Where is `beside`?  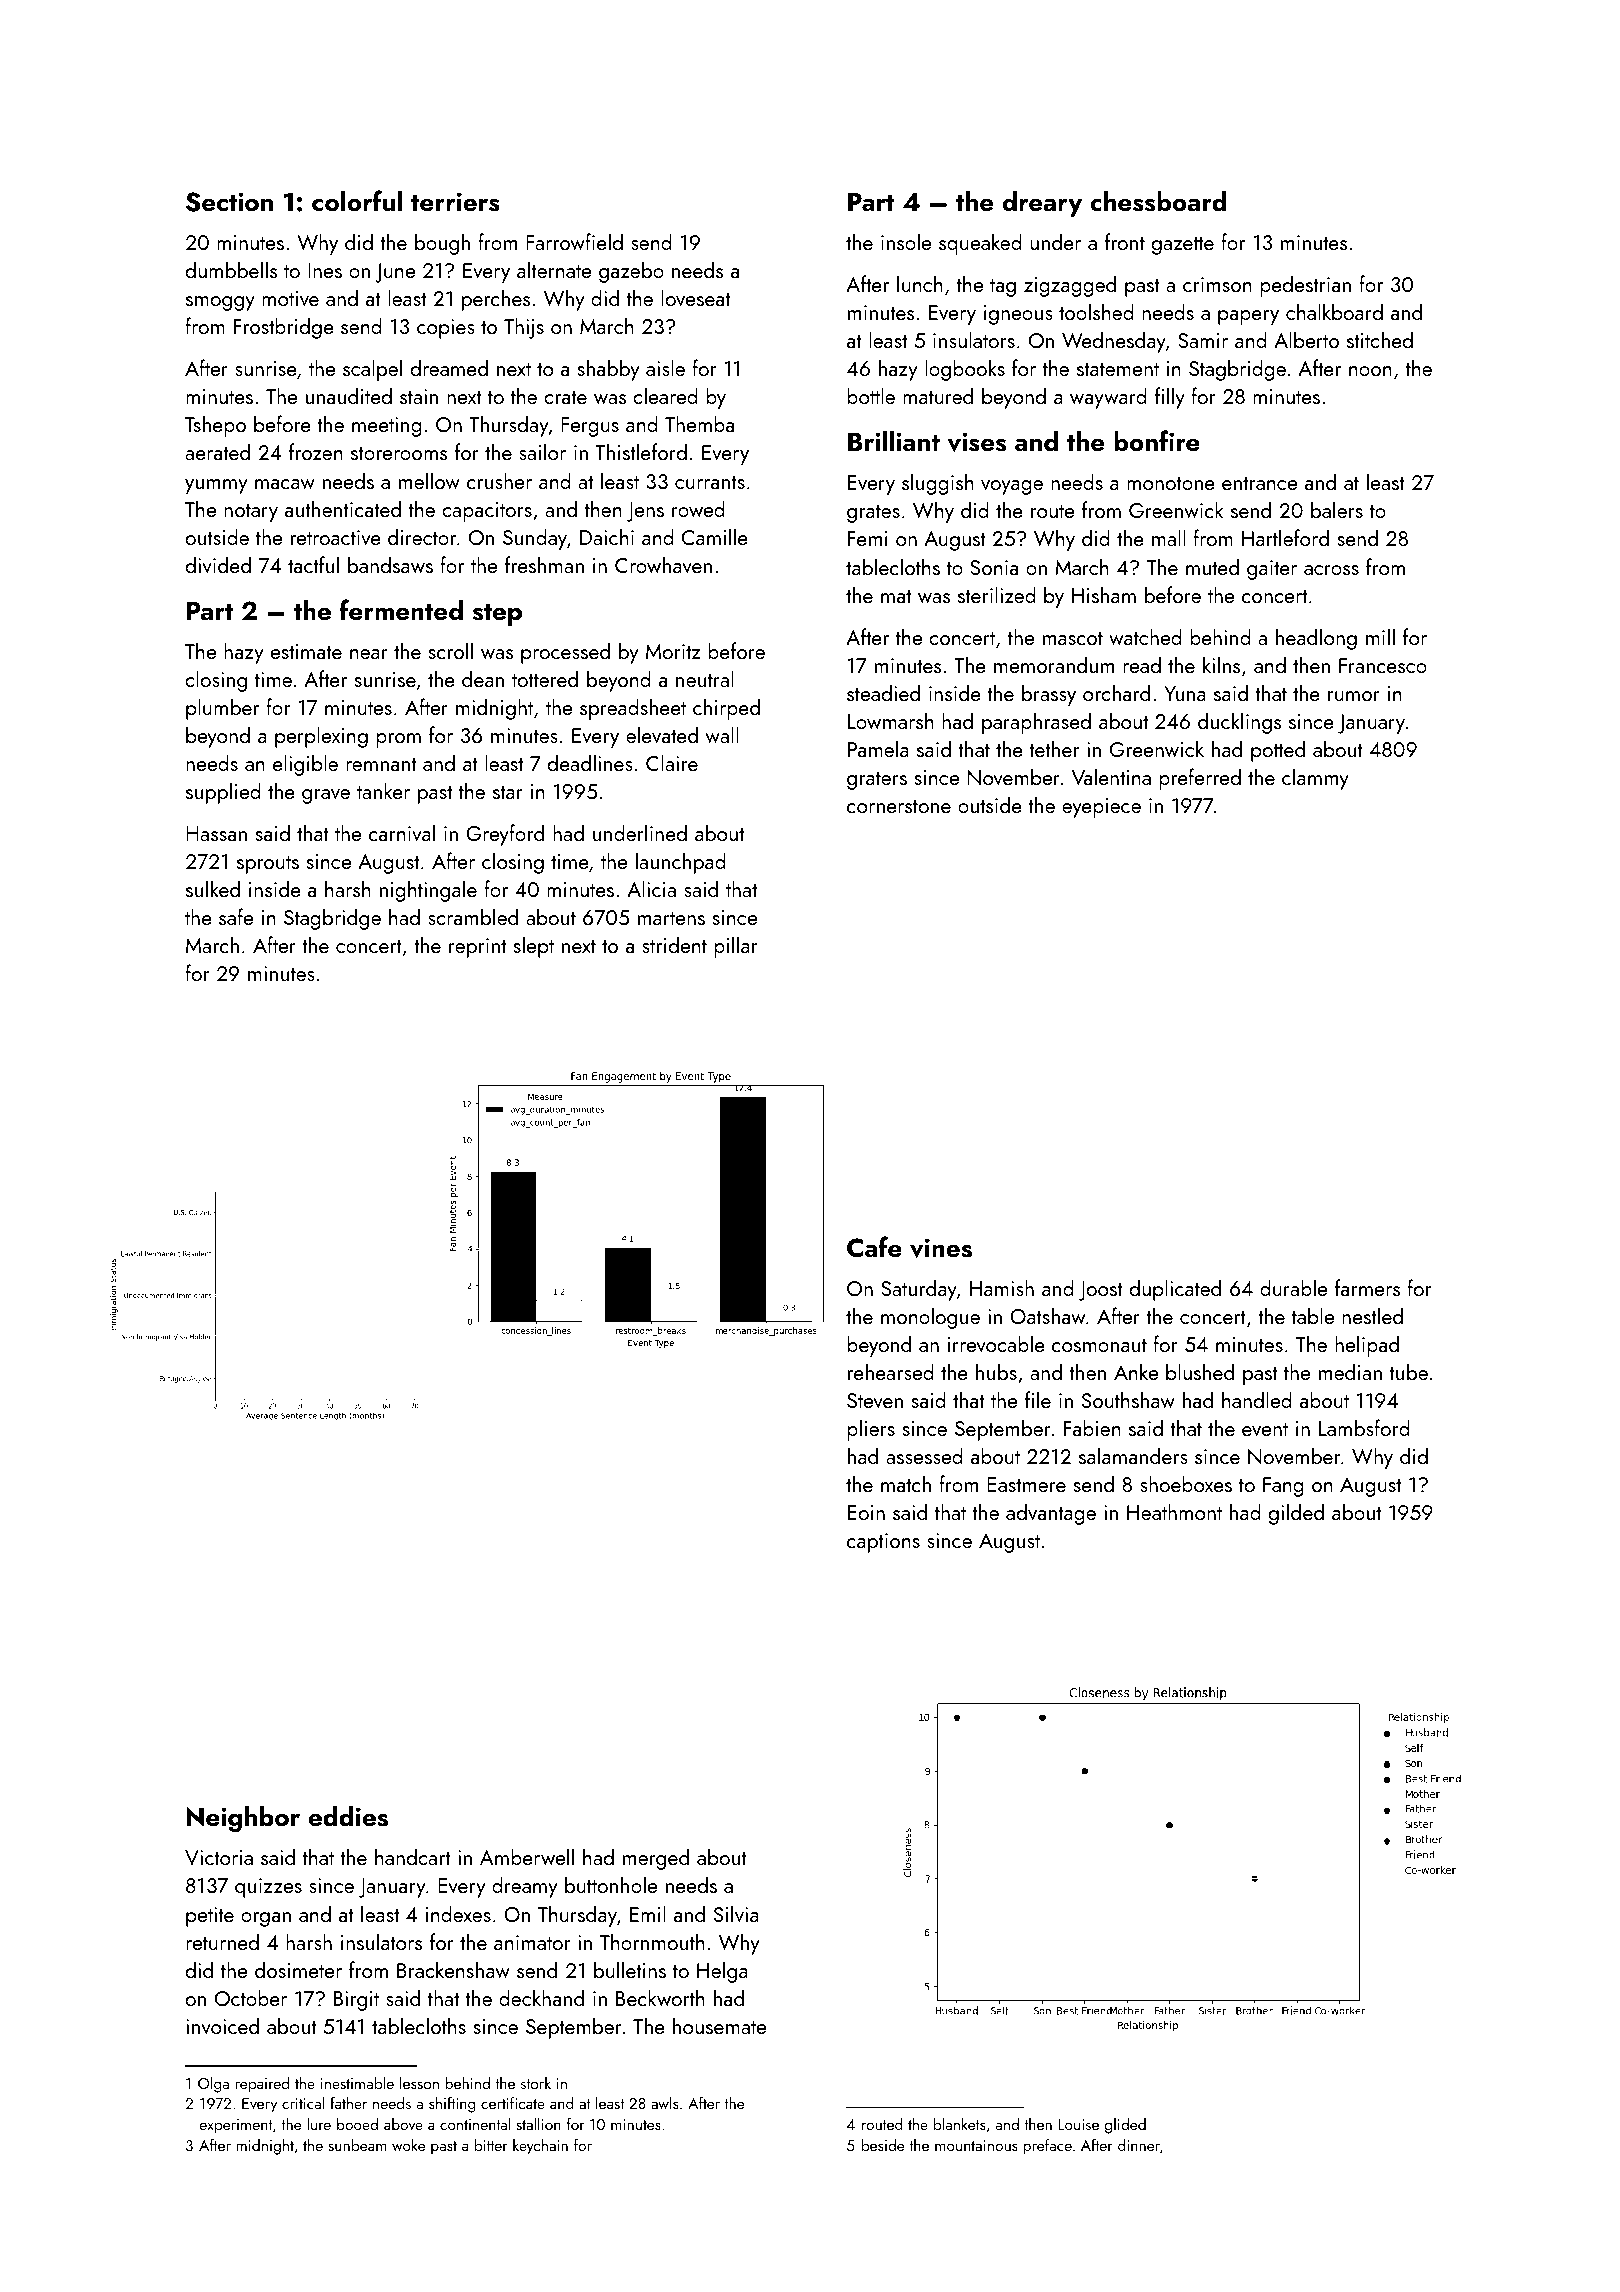
beside is located at coordinates (883, 2145).
